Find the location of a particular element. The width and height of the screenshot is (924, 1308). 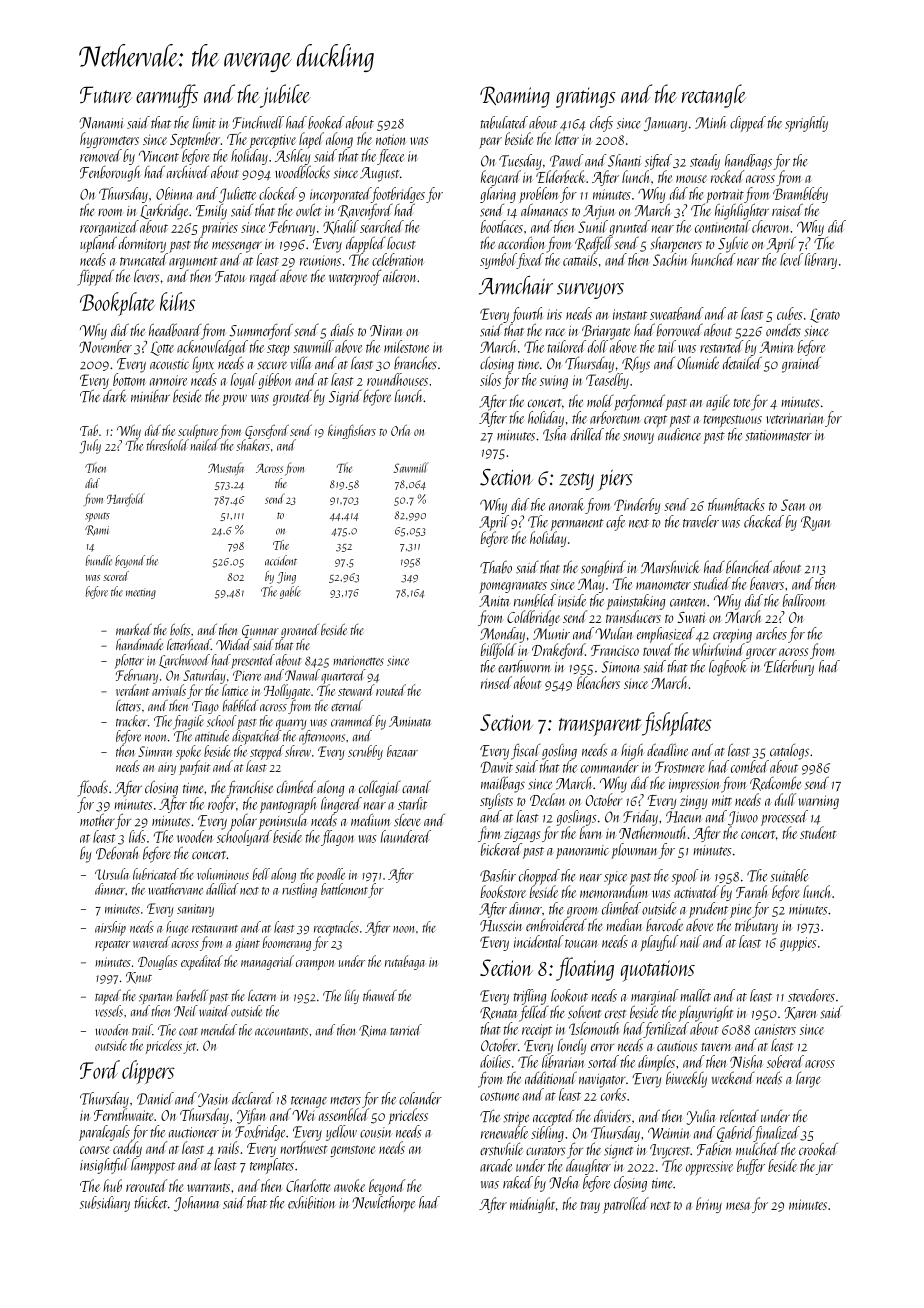

level is located at coordinates (791, 259).
